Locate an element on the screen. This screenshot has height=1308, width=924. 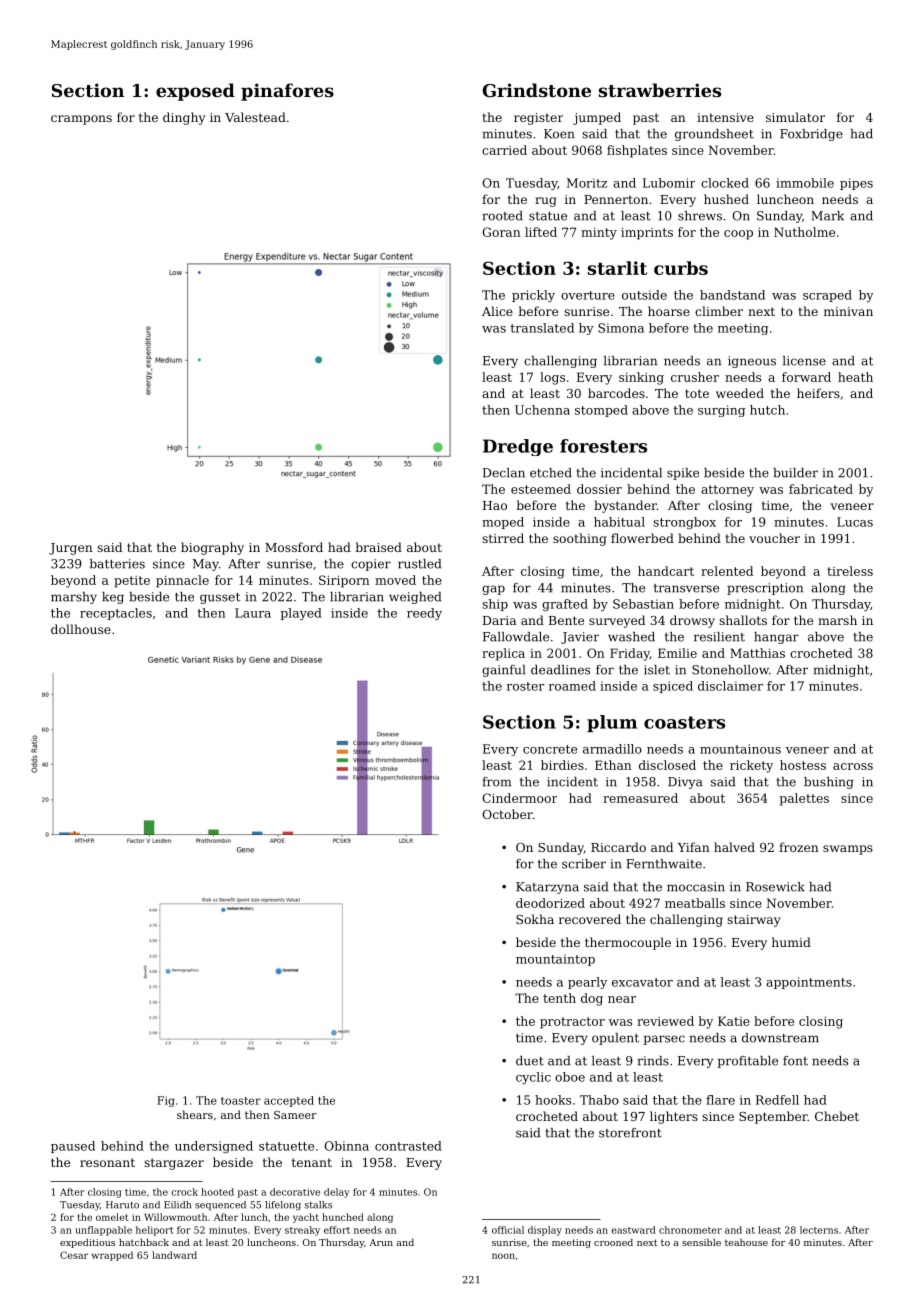
register is located at coordinates (538, 119).
